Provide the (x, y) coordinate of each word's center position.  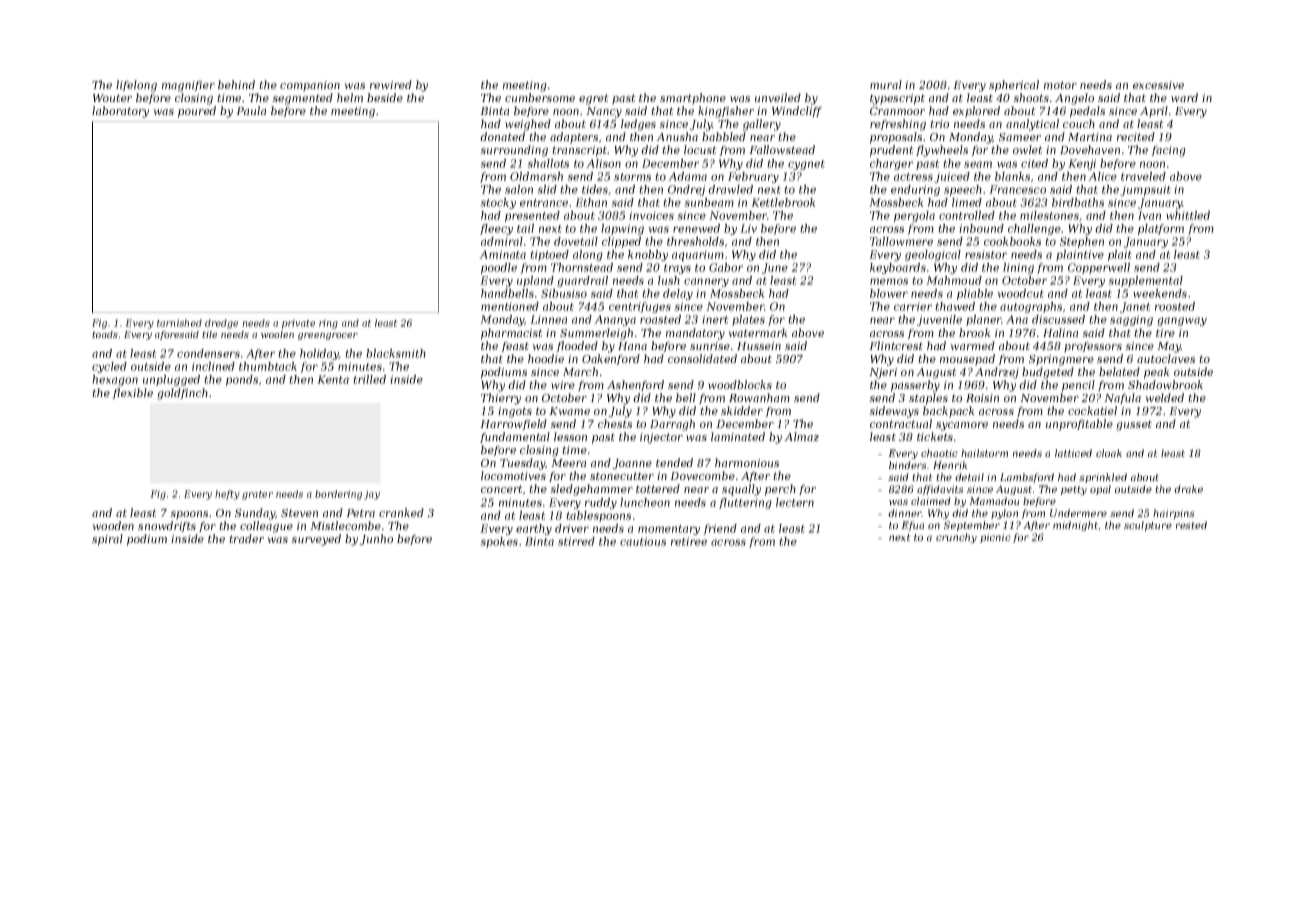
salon (519, 189)
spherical (1014, 86)
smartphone (693, 99)
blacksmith (396, 353)
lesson (570, 436)
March (580, 371)
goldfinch (182, 394)
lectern (795, 502)
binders (908, 465)
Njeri (883, 373)
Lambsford (1027, 478)
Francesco (1017, 189)
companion (310, 86)
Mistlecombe (345, 525)
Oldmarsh (536, 176)
